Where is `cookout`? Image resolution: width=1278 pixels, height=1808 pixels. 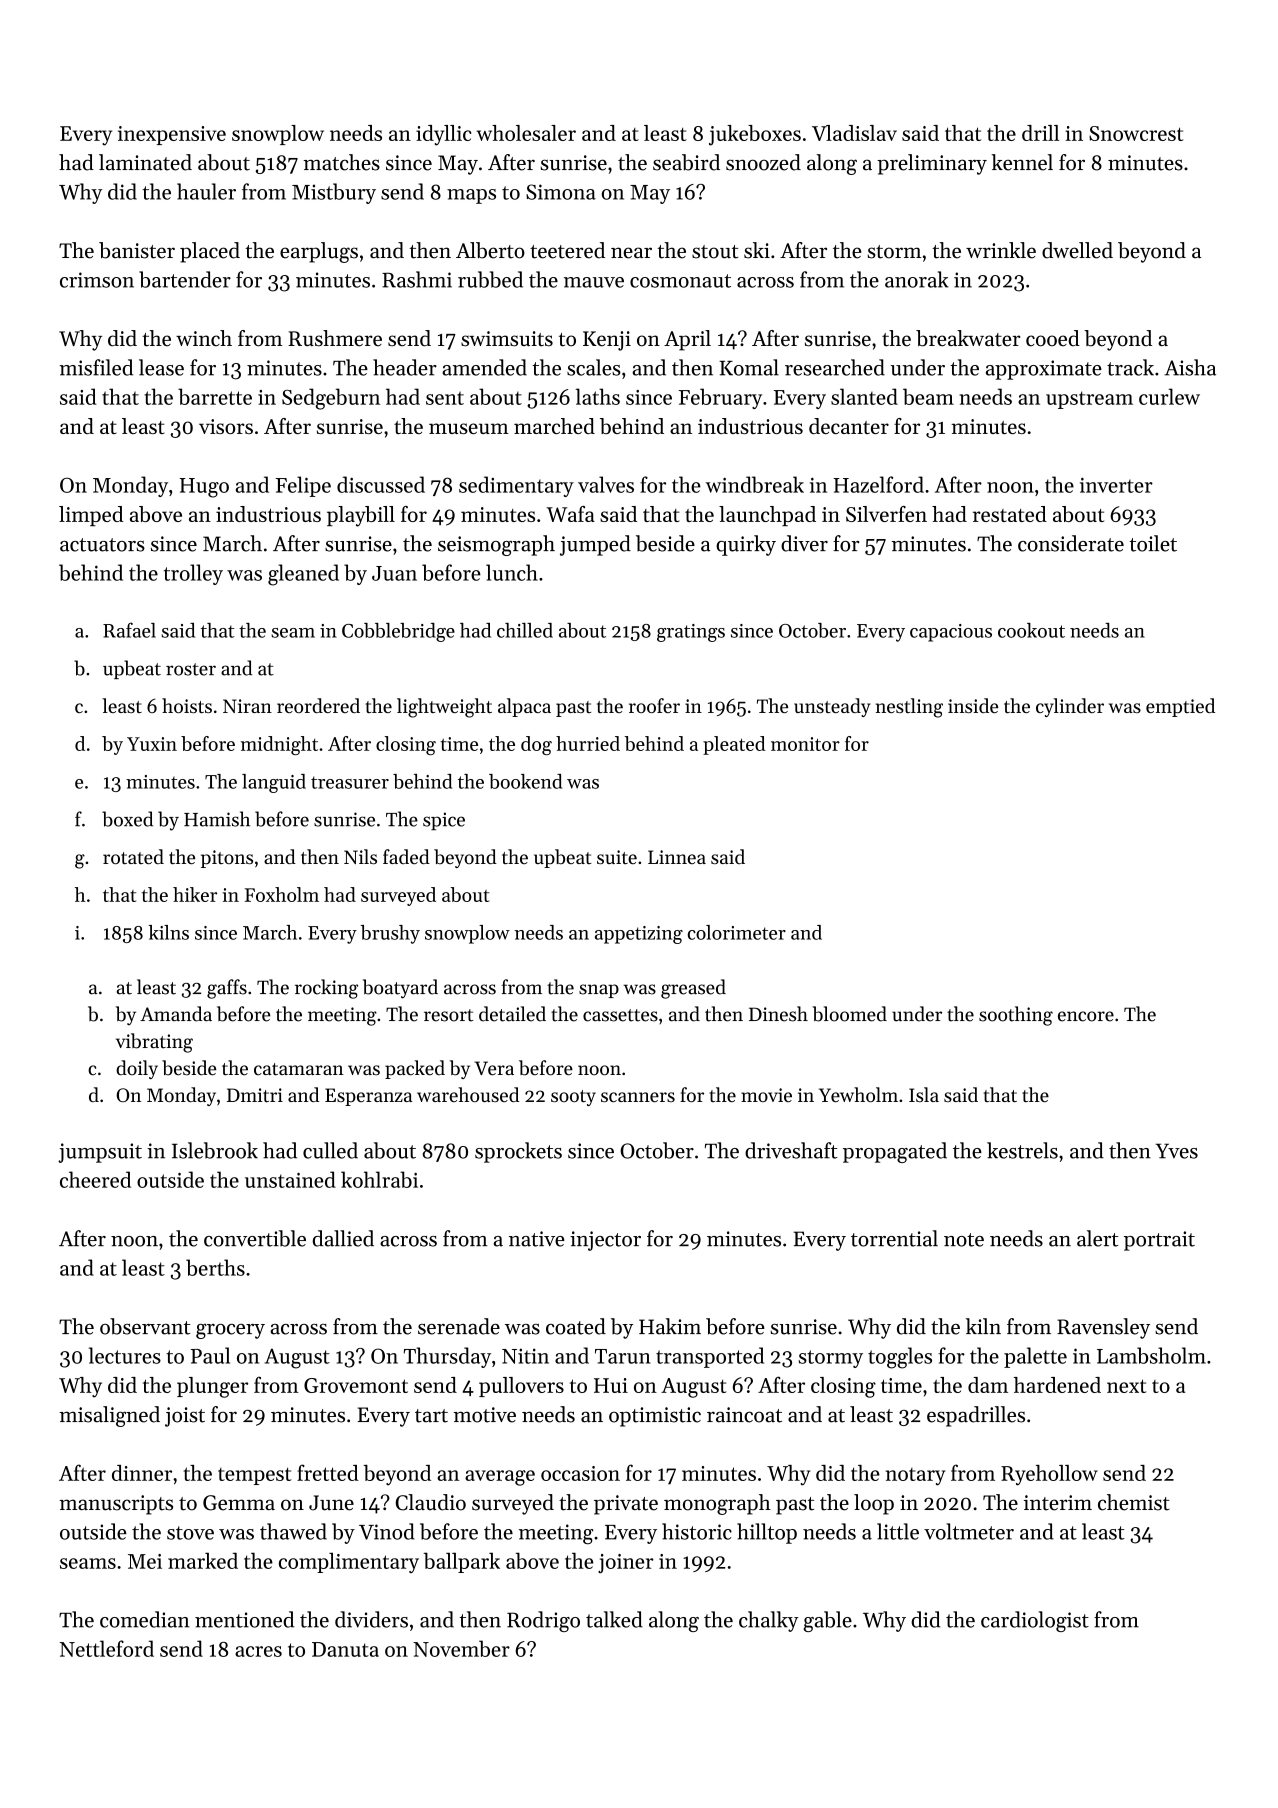 cookout is located at coordinates (1031, 630).
